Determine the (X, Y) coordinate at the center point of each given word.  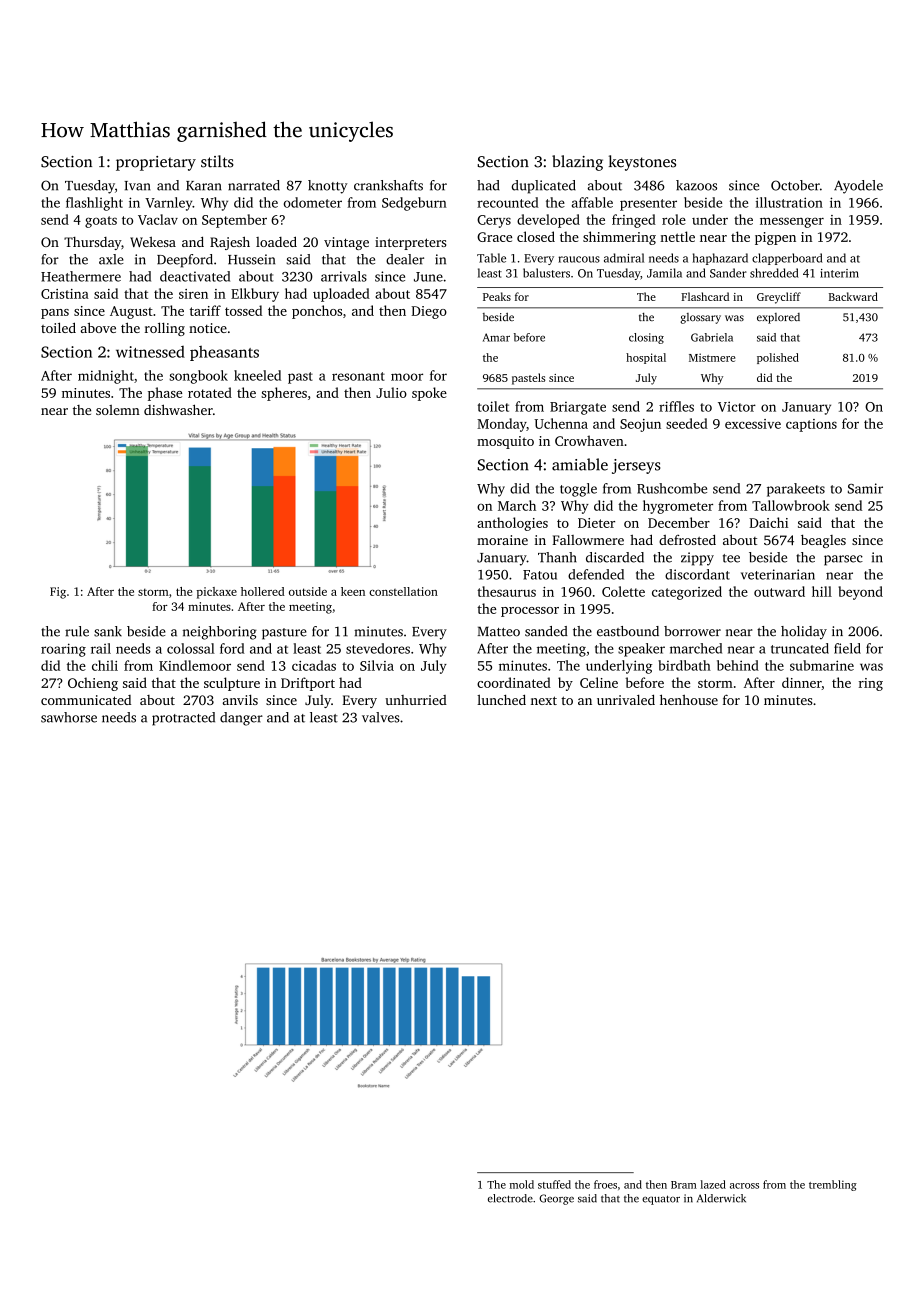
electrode (510, 1198)
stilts (217, 161)
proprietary (156, 163)
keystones (642, 163)
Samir (865, 488)
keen (353, 591)
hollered (263, 591)
